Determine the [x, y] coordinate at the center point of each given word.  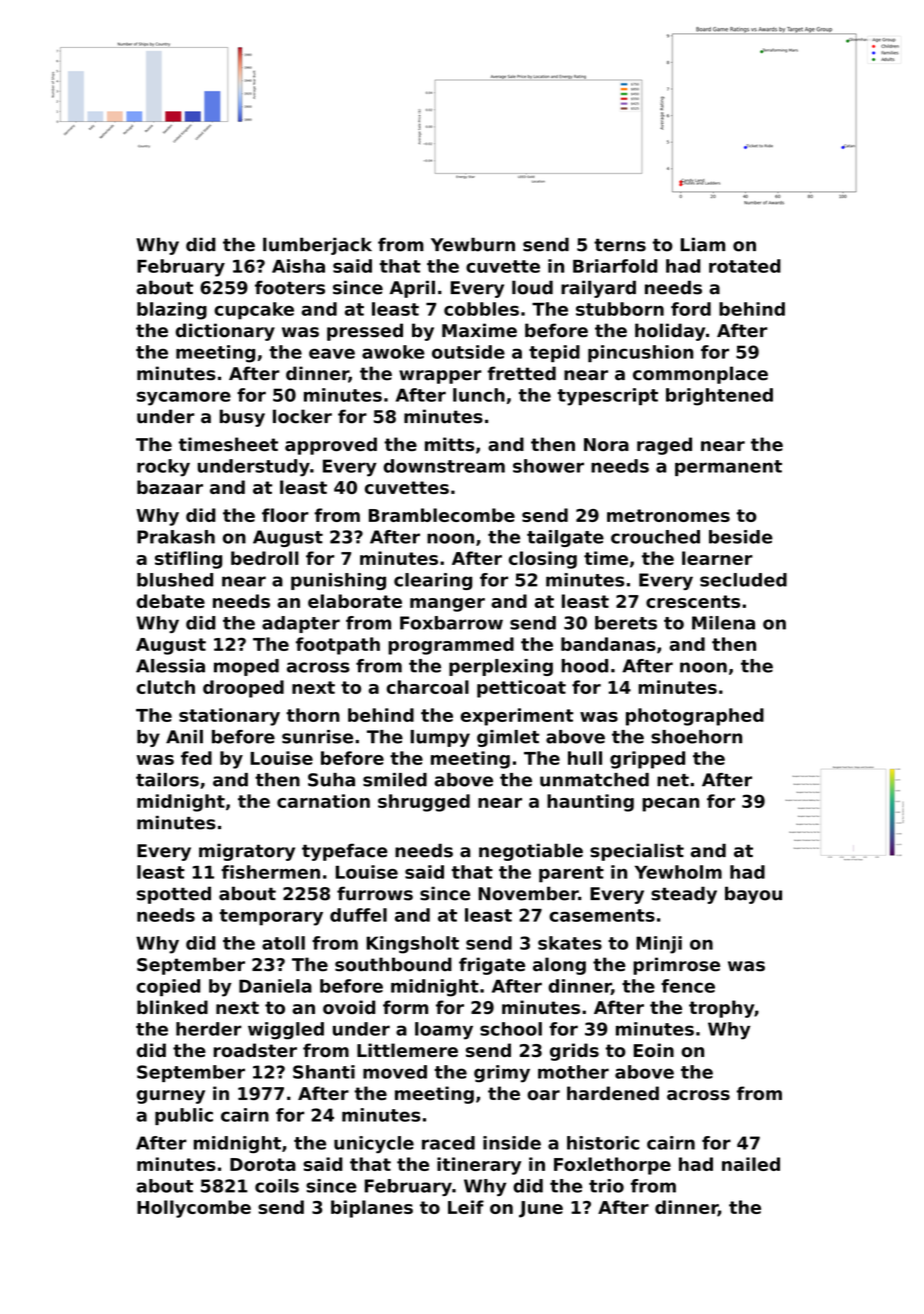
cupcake [254, 311]
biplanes [372, 1209]
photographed [695, 717]
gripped [647, 760]
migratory [247, 852]
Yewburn [473, 244]
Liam [703, 244]
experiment [517, 717]
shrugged [424, 803]
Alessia [170, 666]
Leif [466, 1207]
